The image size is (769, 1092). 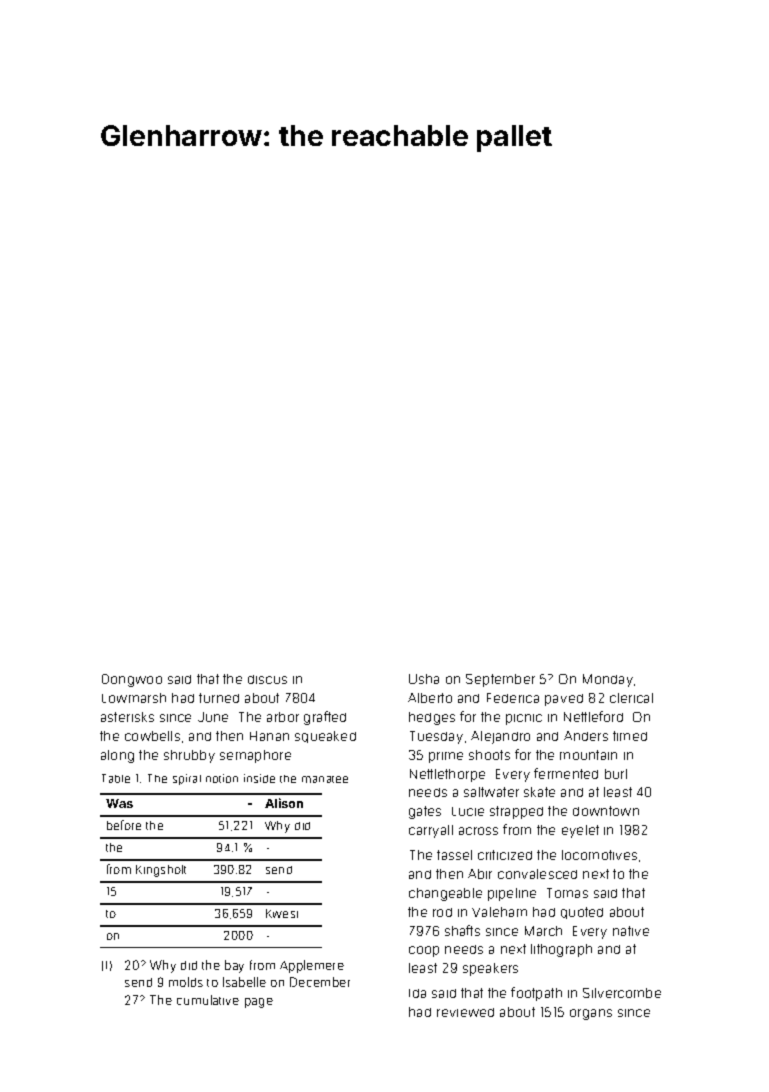 What do you see at coordinates (616, 774) in the screenshot?
I see `burl` at bounding box center [616, 774].
